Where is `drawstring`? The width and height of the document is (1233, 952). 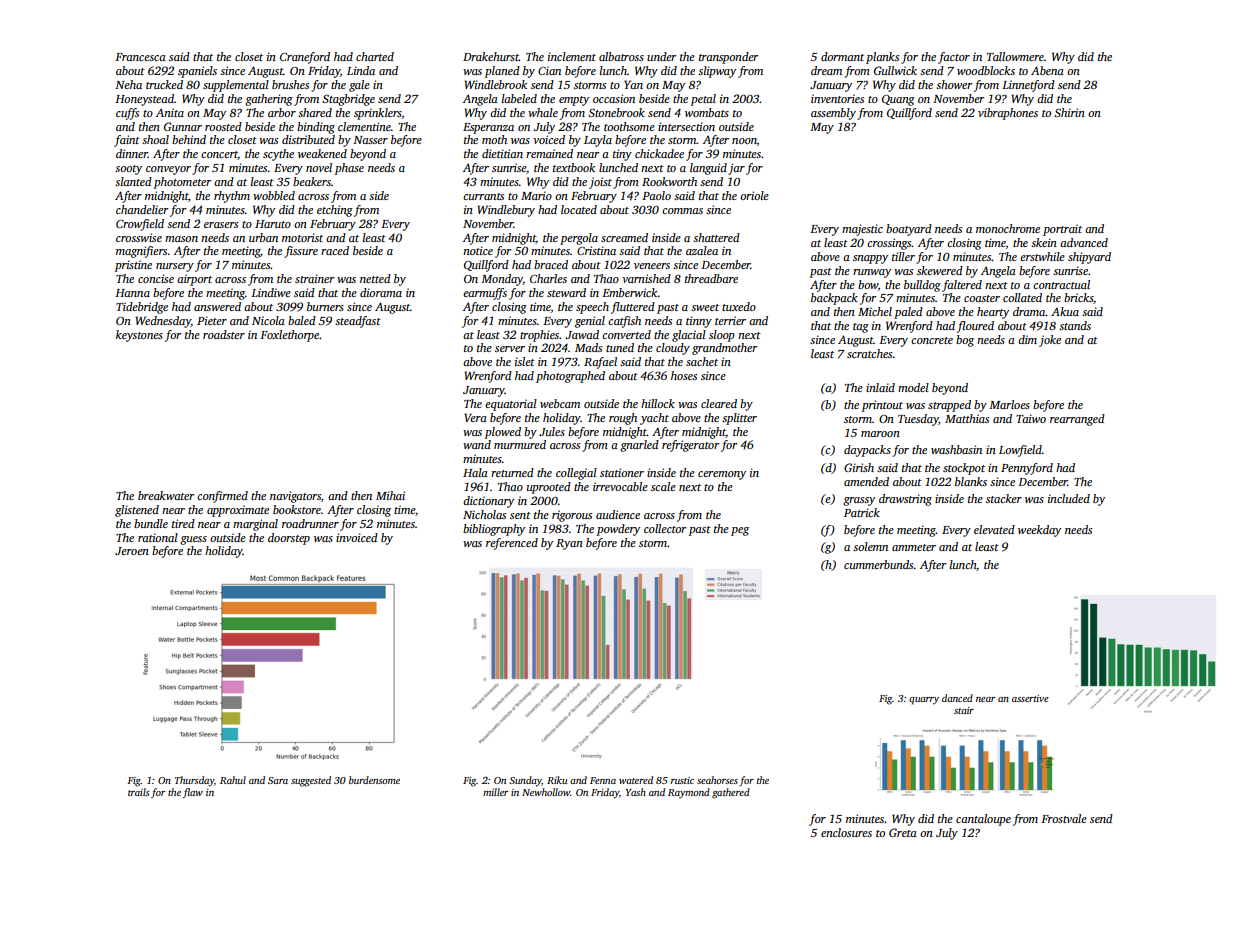 drawstring is located at coordinates (905, 500).
